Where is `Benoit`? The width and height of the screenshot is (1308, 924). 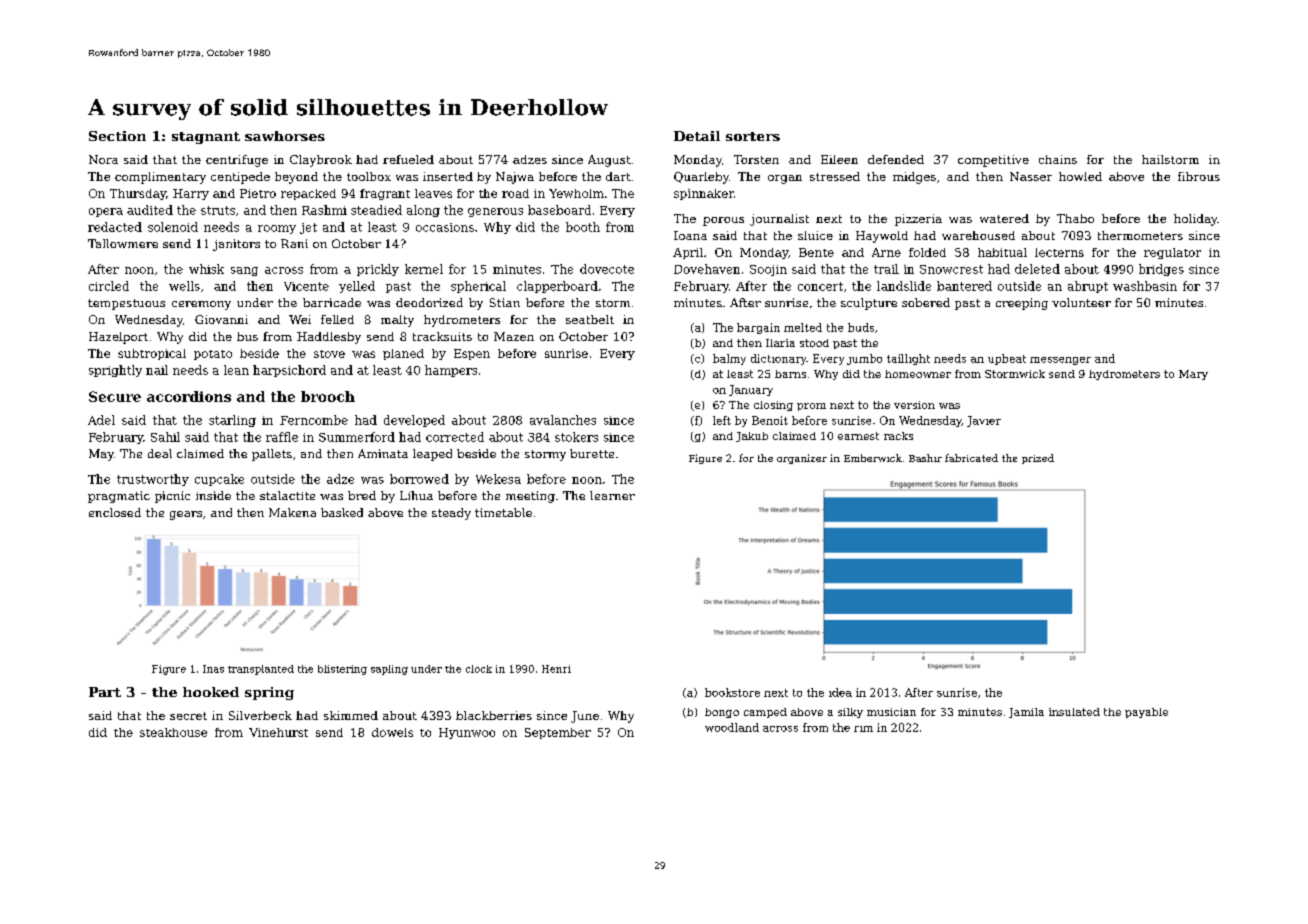 Benoit is located at coordinates (770, 420).
